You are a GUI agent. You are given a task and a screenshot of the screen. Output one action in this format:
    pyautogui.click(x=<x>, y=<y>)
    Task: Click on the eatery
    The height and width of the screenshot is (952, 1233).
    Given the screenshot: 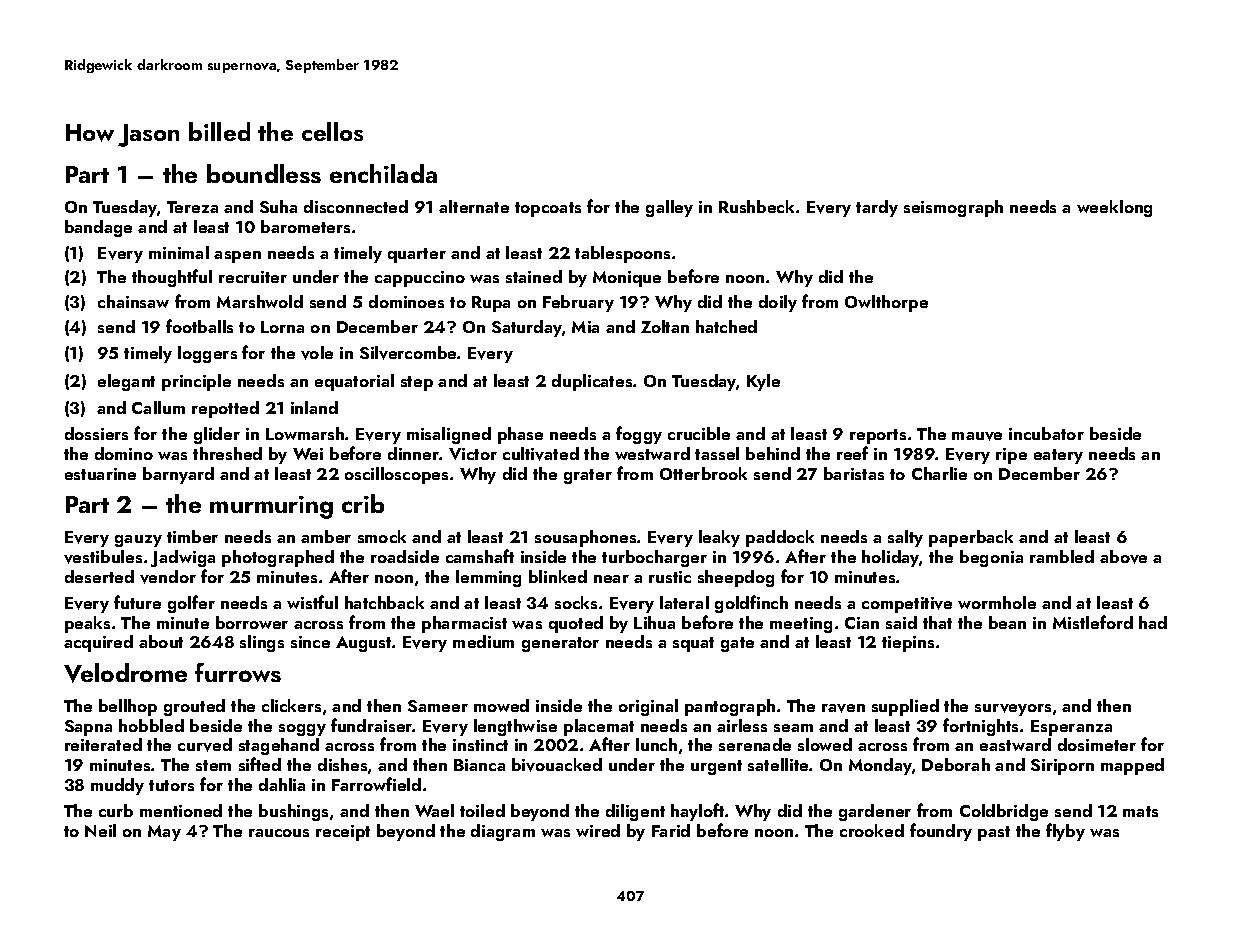 What is the action you would take?
    pyautogui.click(x=1058, y=456)
